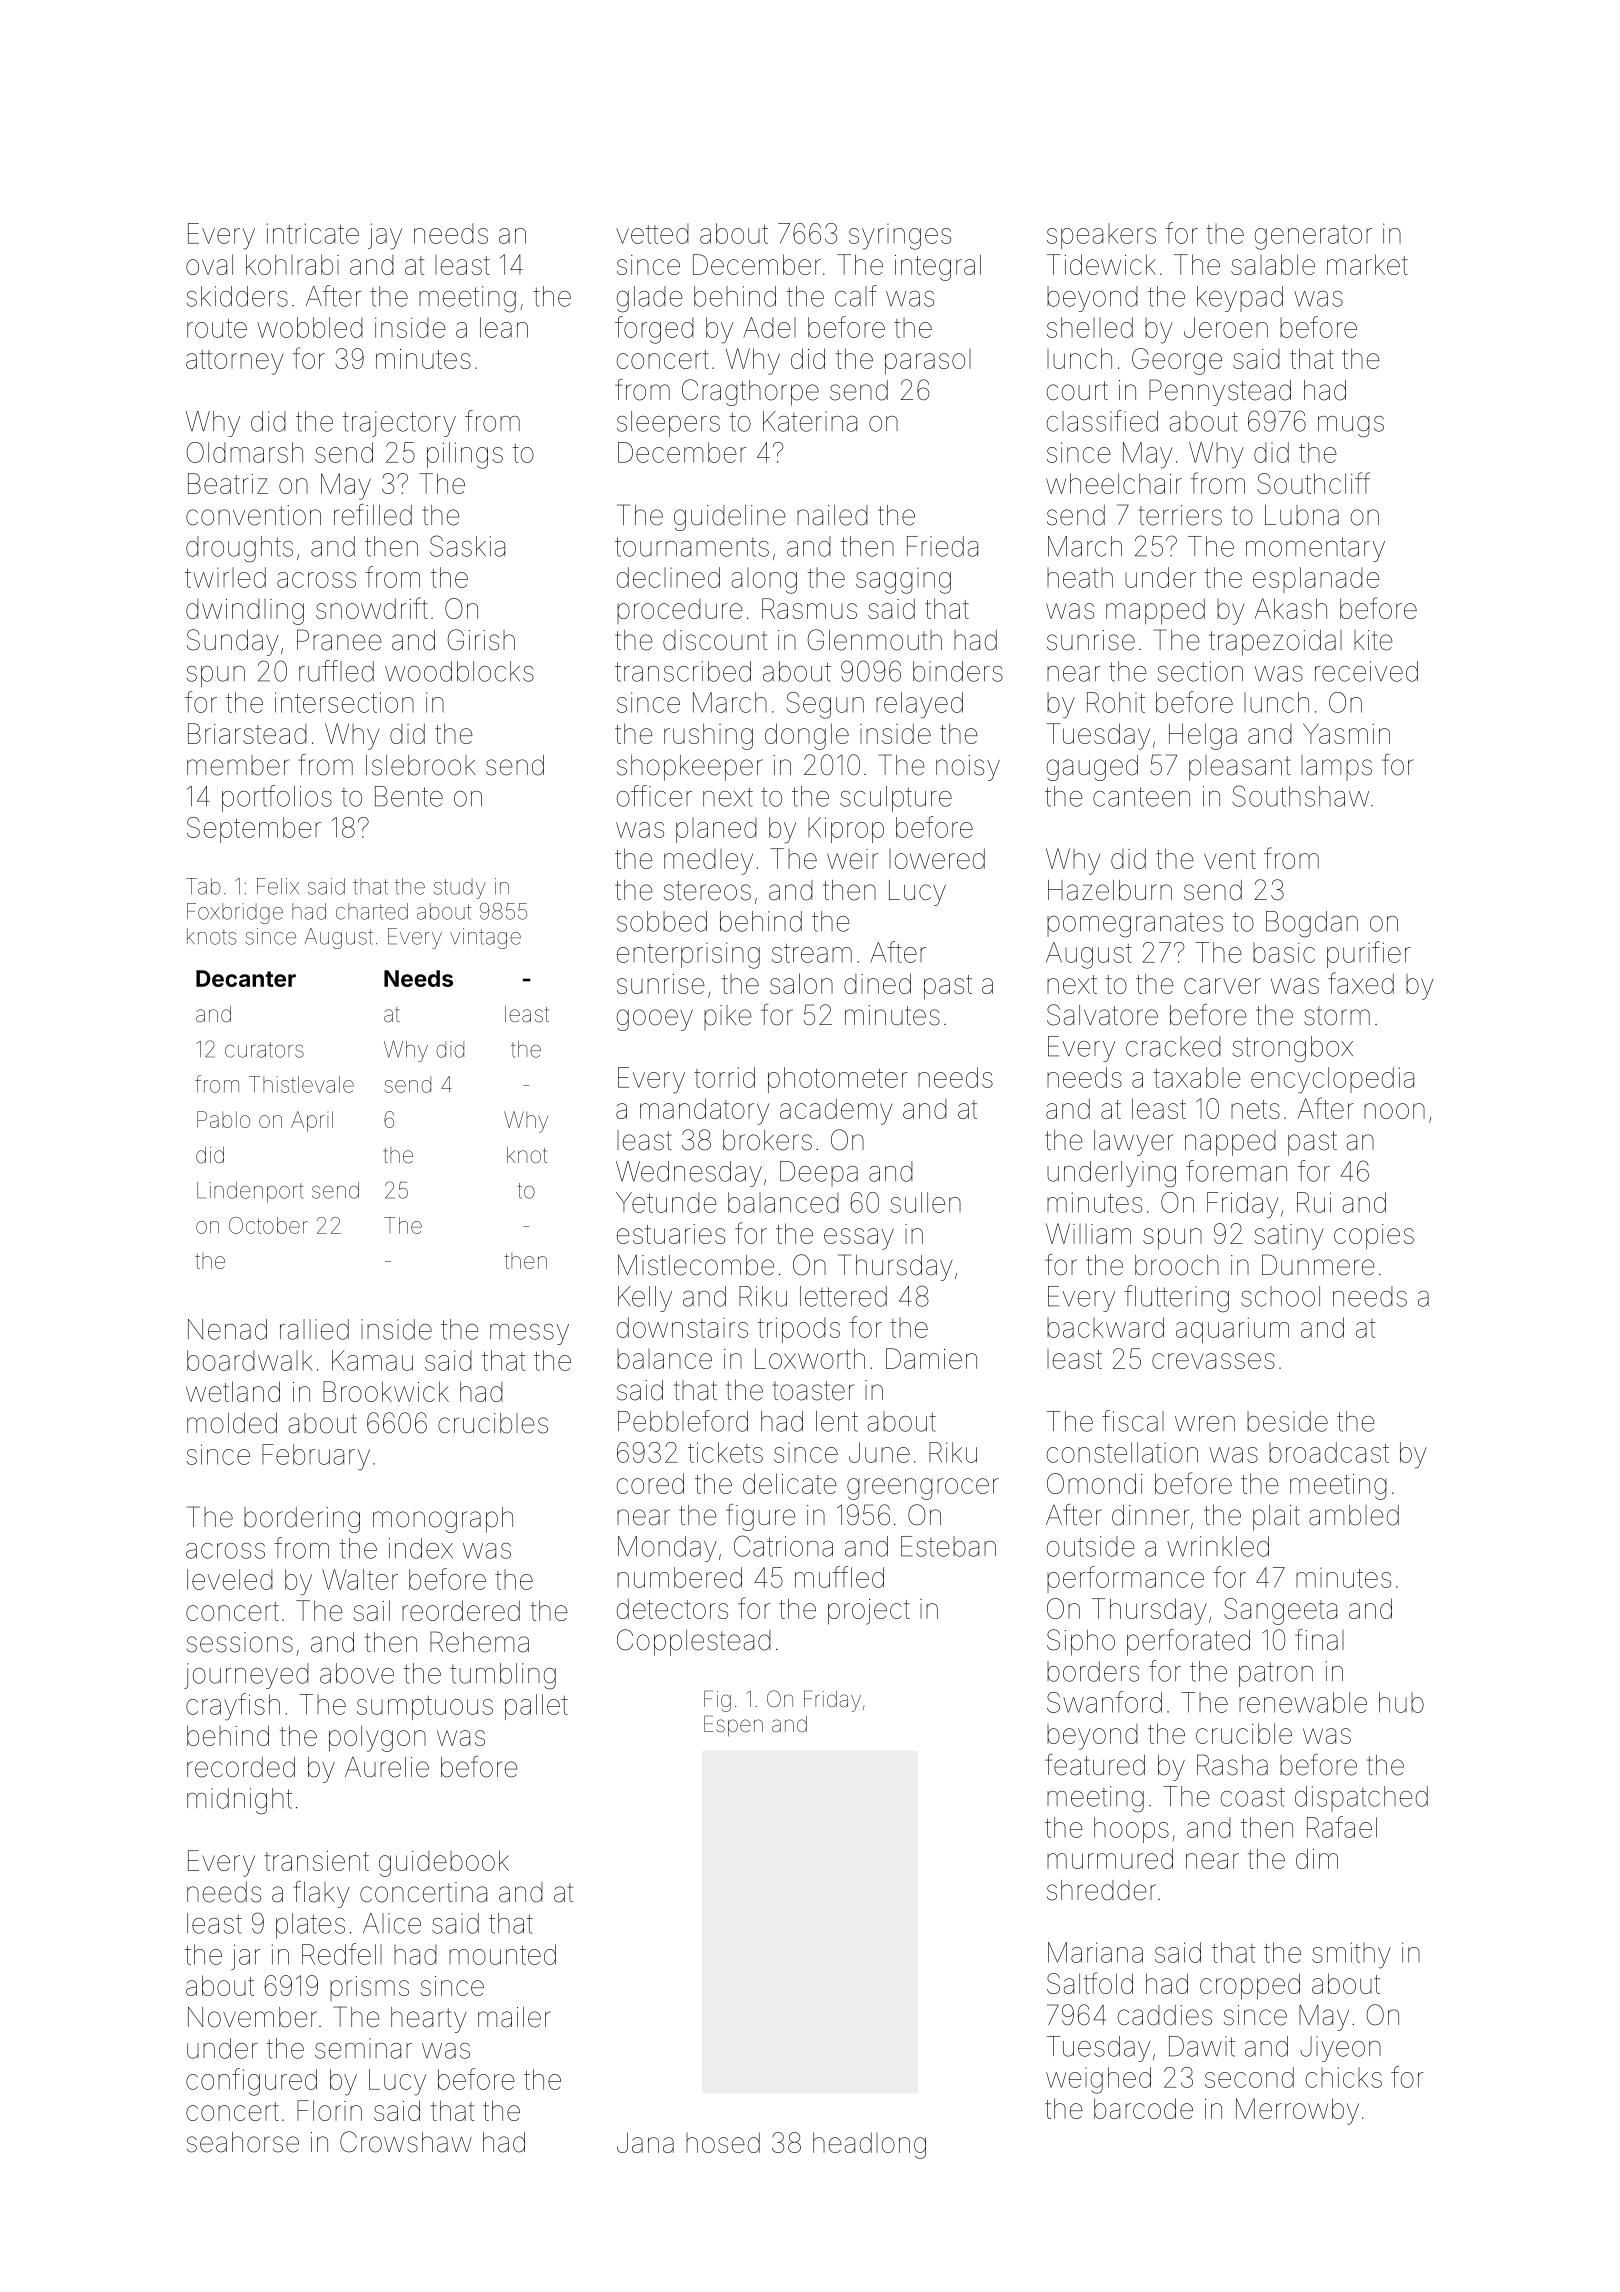 The width and height of the screenshot is (1620, 2292). Describe the element at coordinates (504, 327) in the screenshot. I see `lean` at that location.
